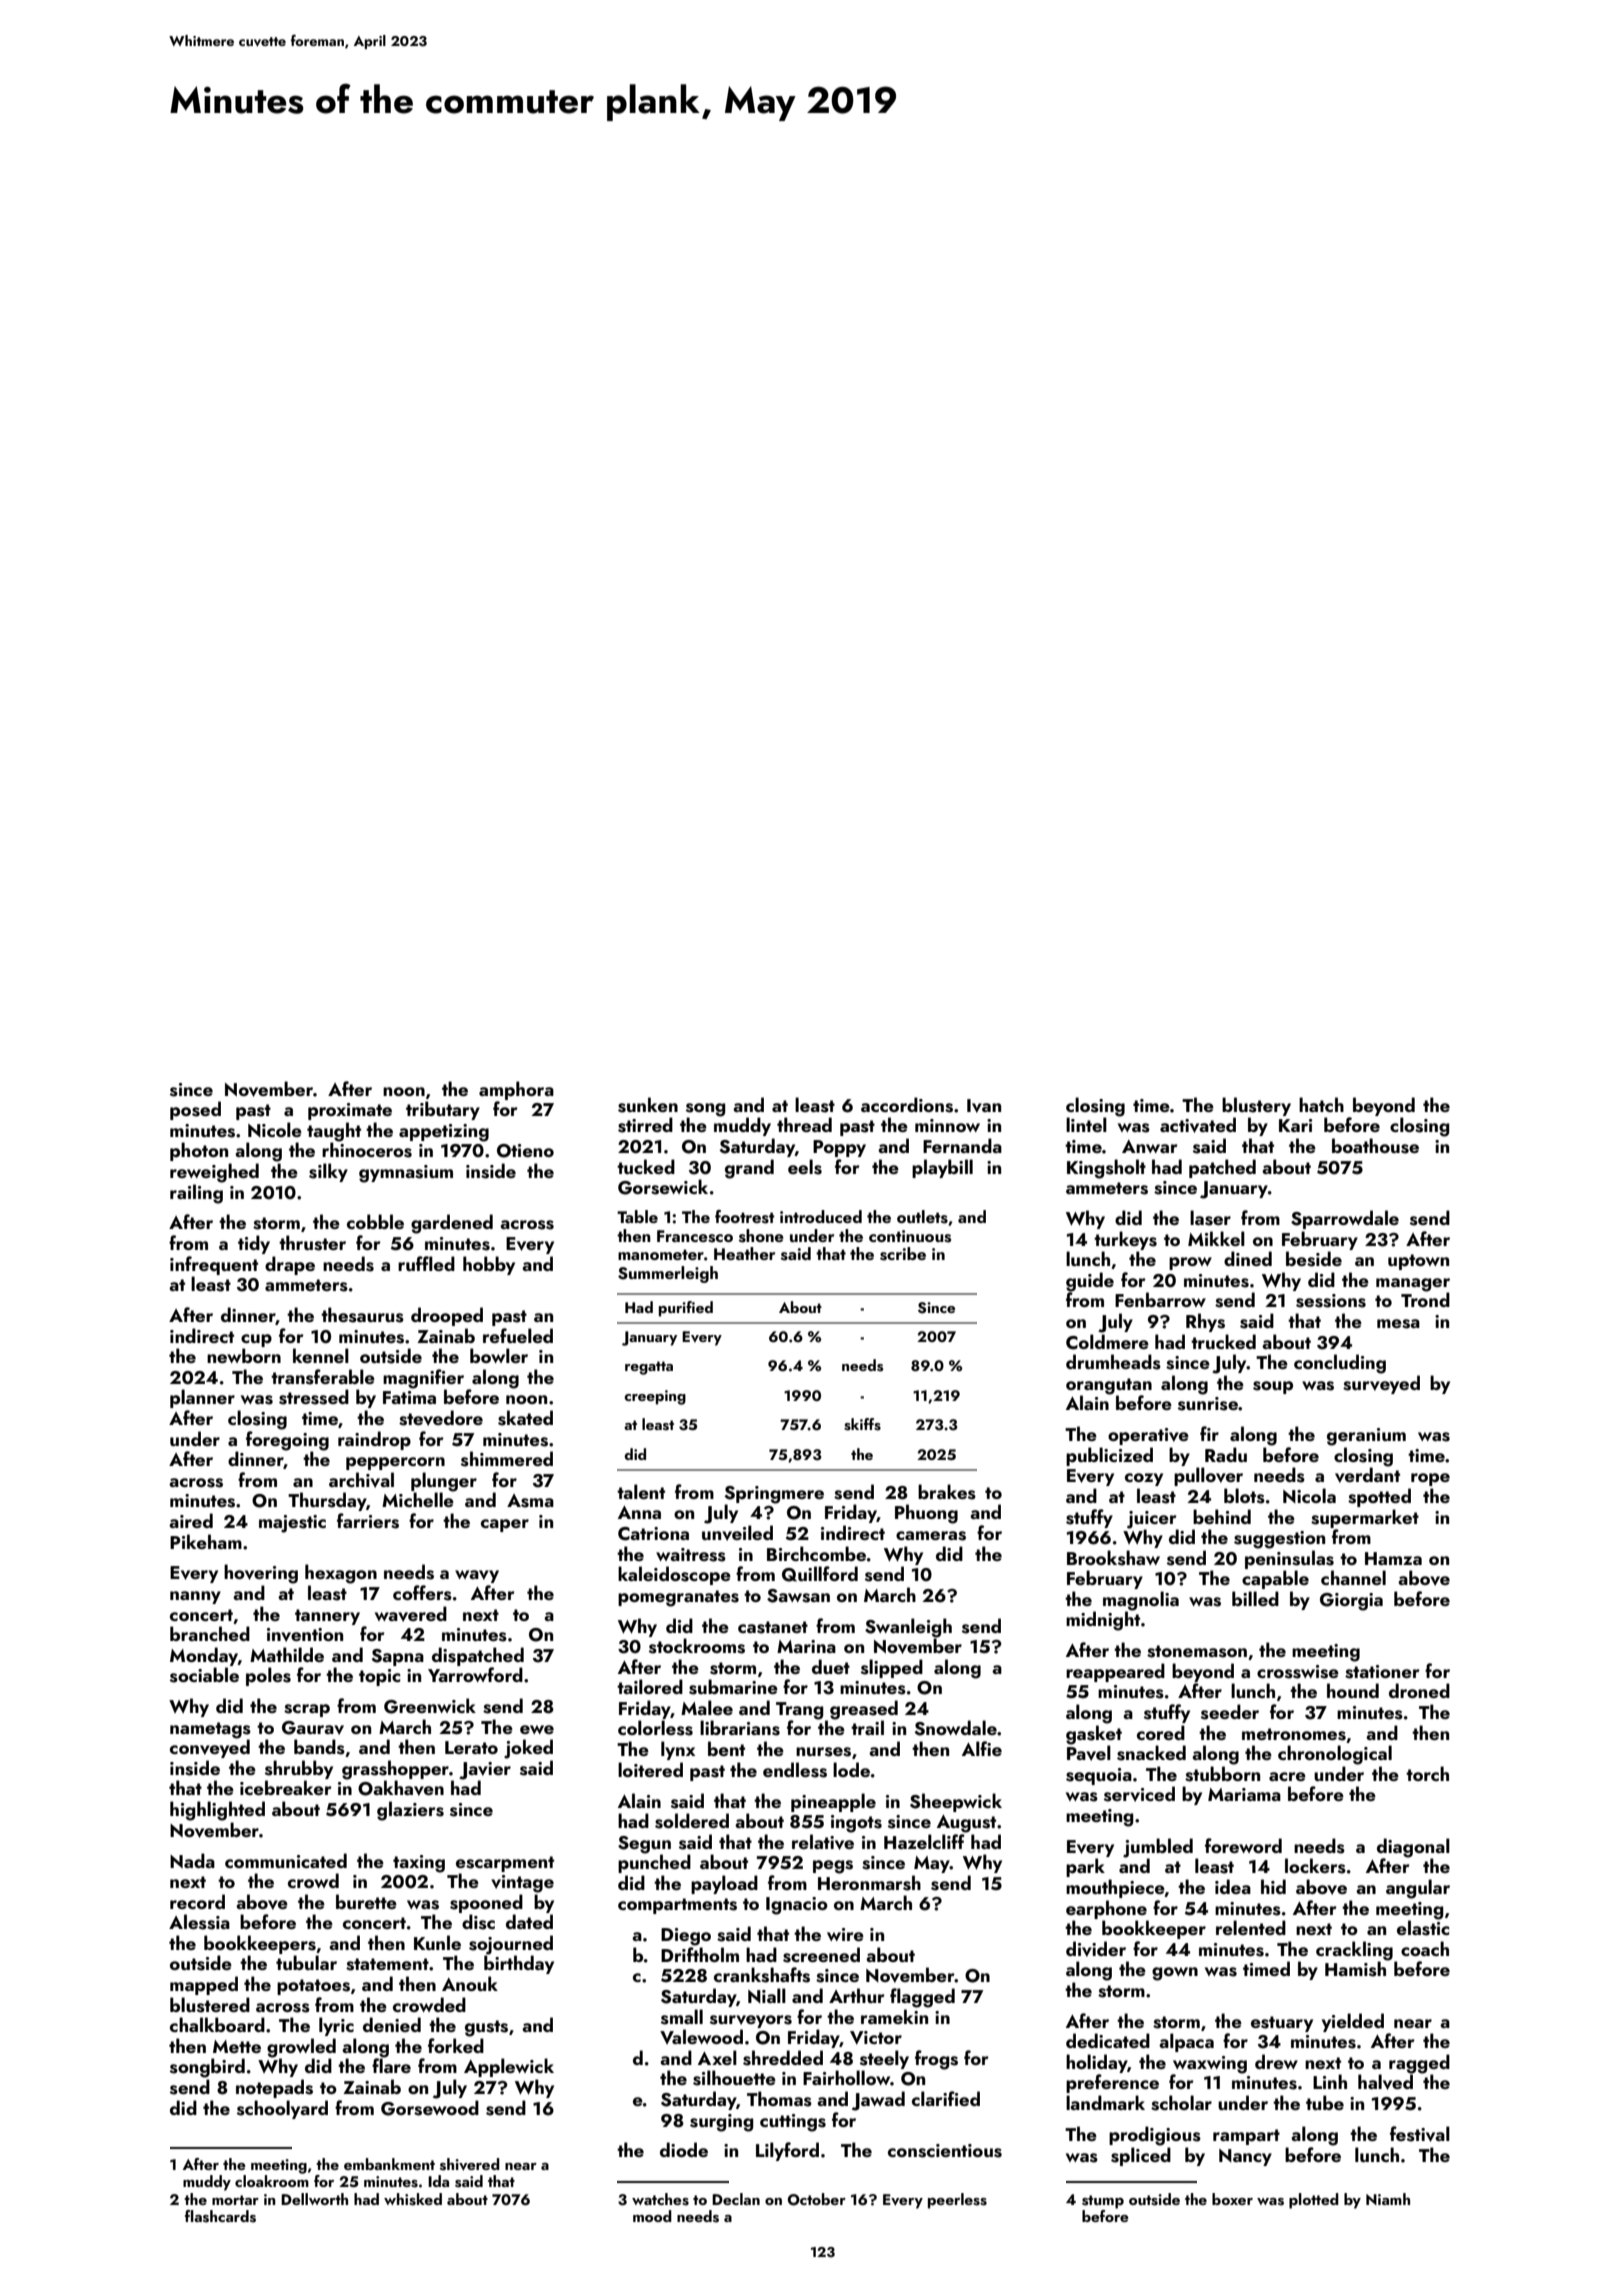 The image size is (1620, 2292). What do you see at coordinates (413, 2199) in the screenshot?
I see `whisked` at bounding box center [413, 2199].
